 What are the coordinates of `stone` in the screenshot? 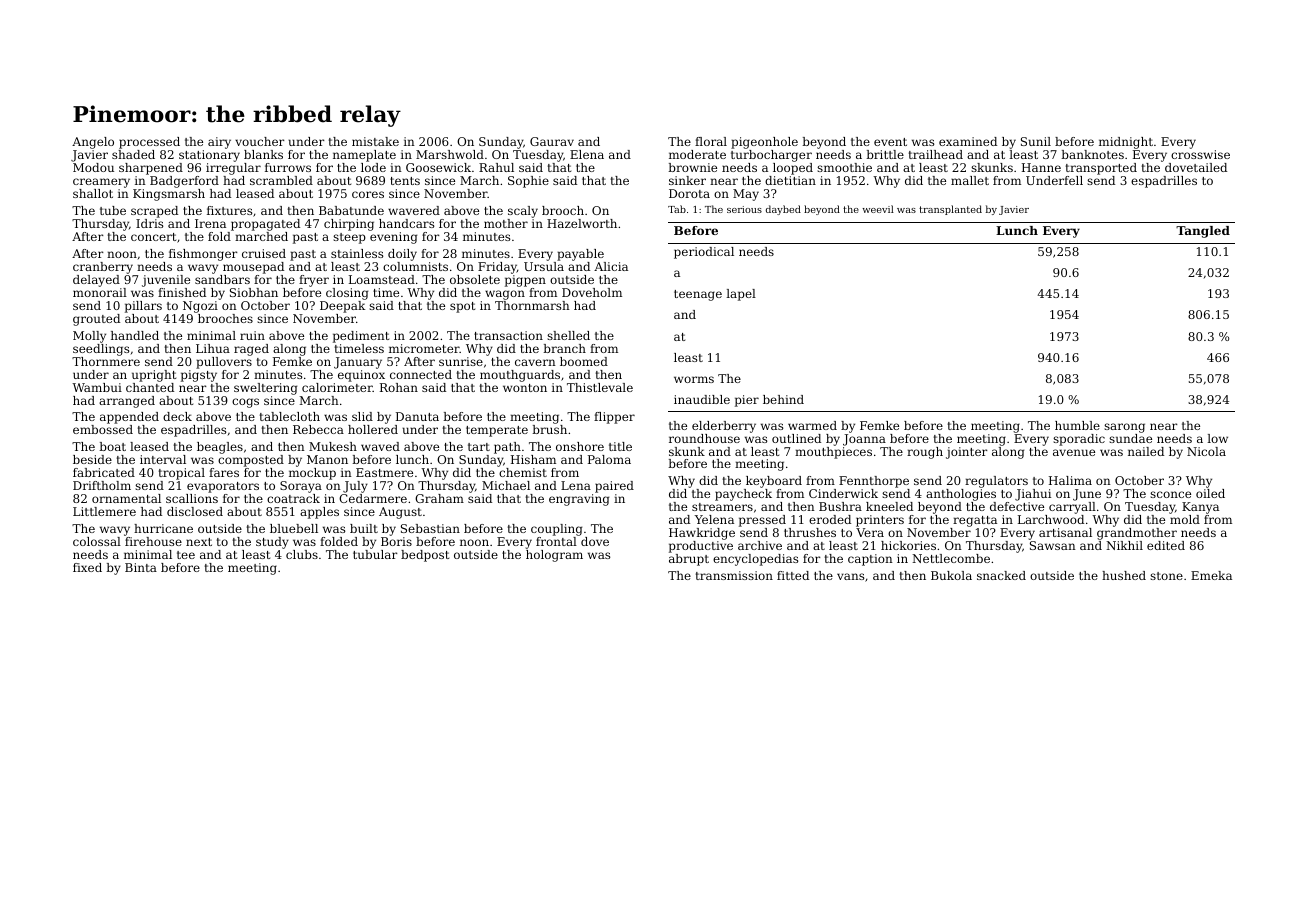 It's located at (1166, 576).
